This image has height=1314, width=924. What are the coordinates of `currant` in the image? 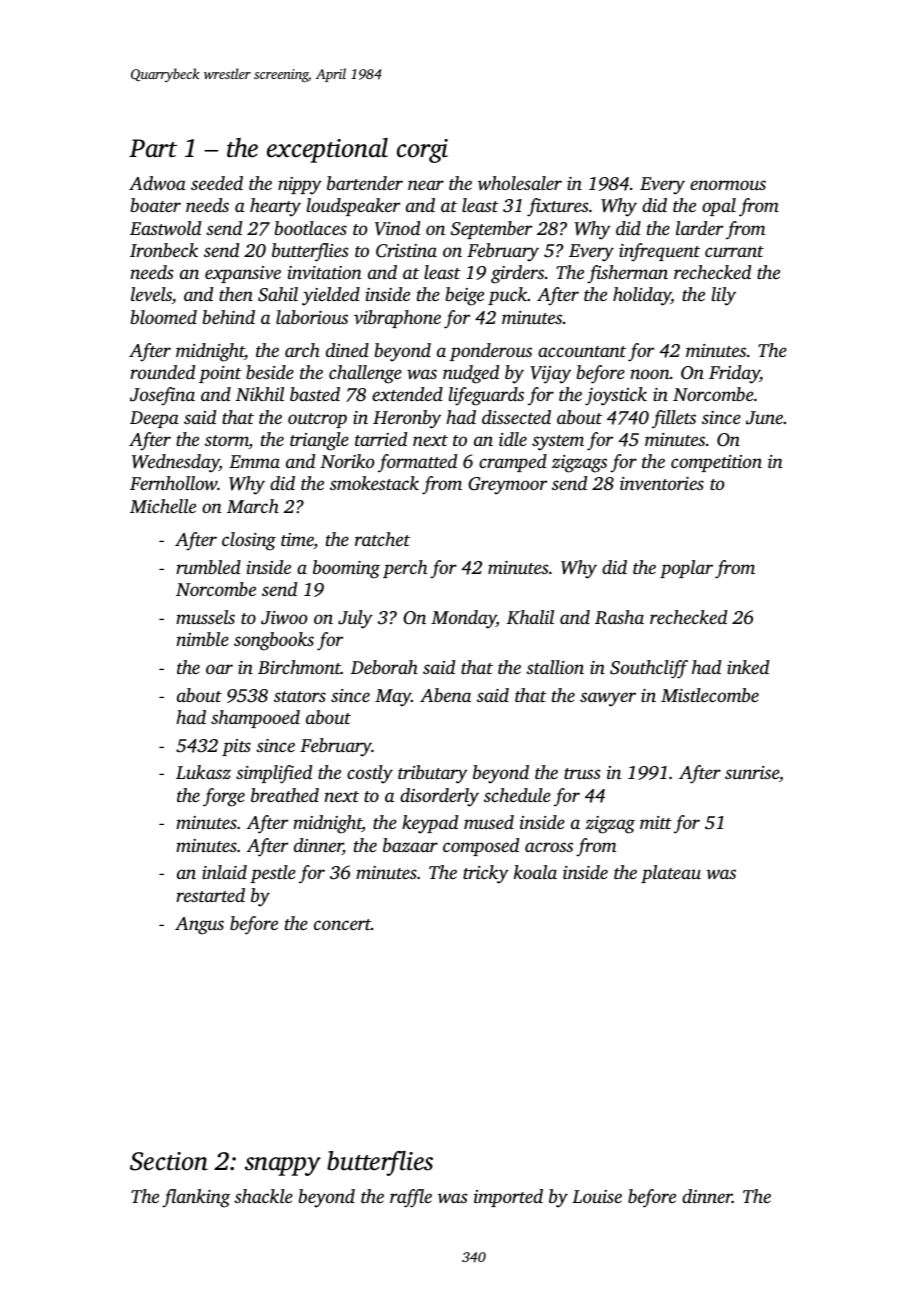 It's located at (734, 251).
